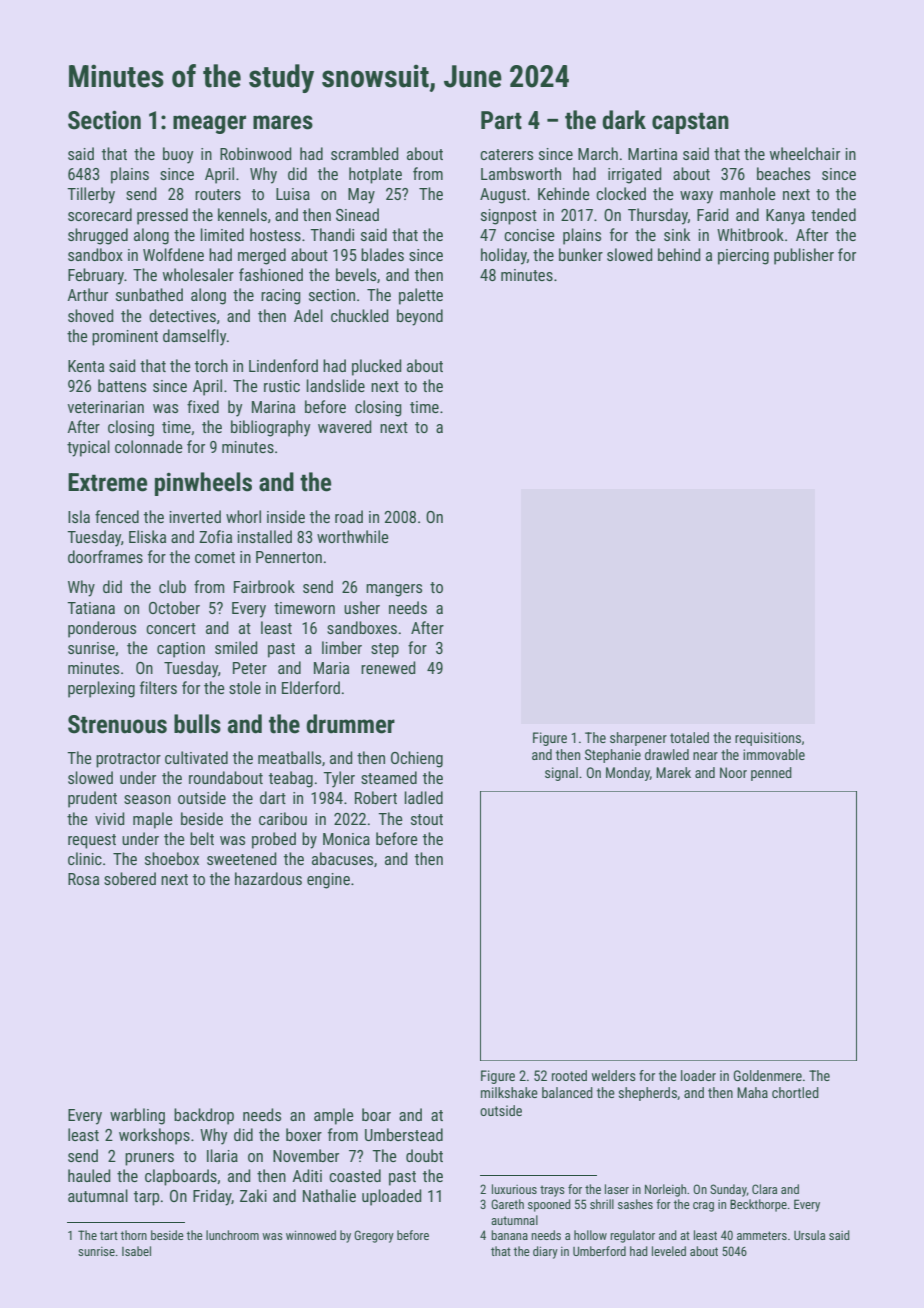  What do you see at coordinates (137, 1116) in the screenshot?
I see `warbling` at bounding box center [137, 1116].
